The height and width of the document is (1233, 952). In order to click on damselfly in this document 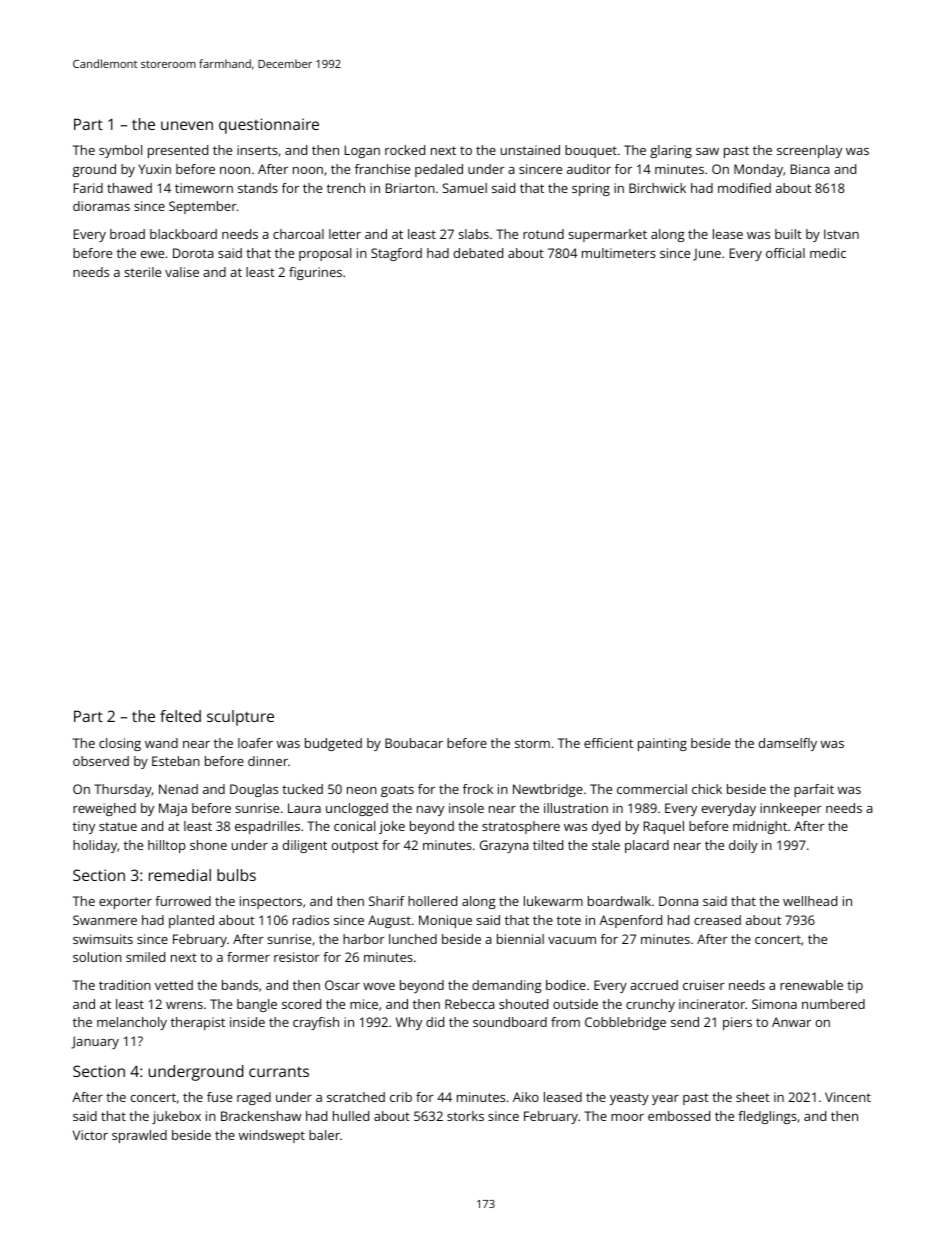, I will do `click(788, 744)`.
